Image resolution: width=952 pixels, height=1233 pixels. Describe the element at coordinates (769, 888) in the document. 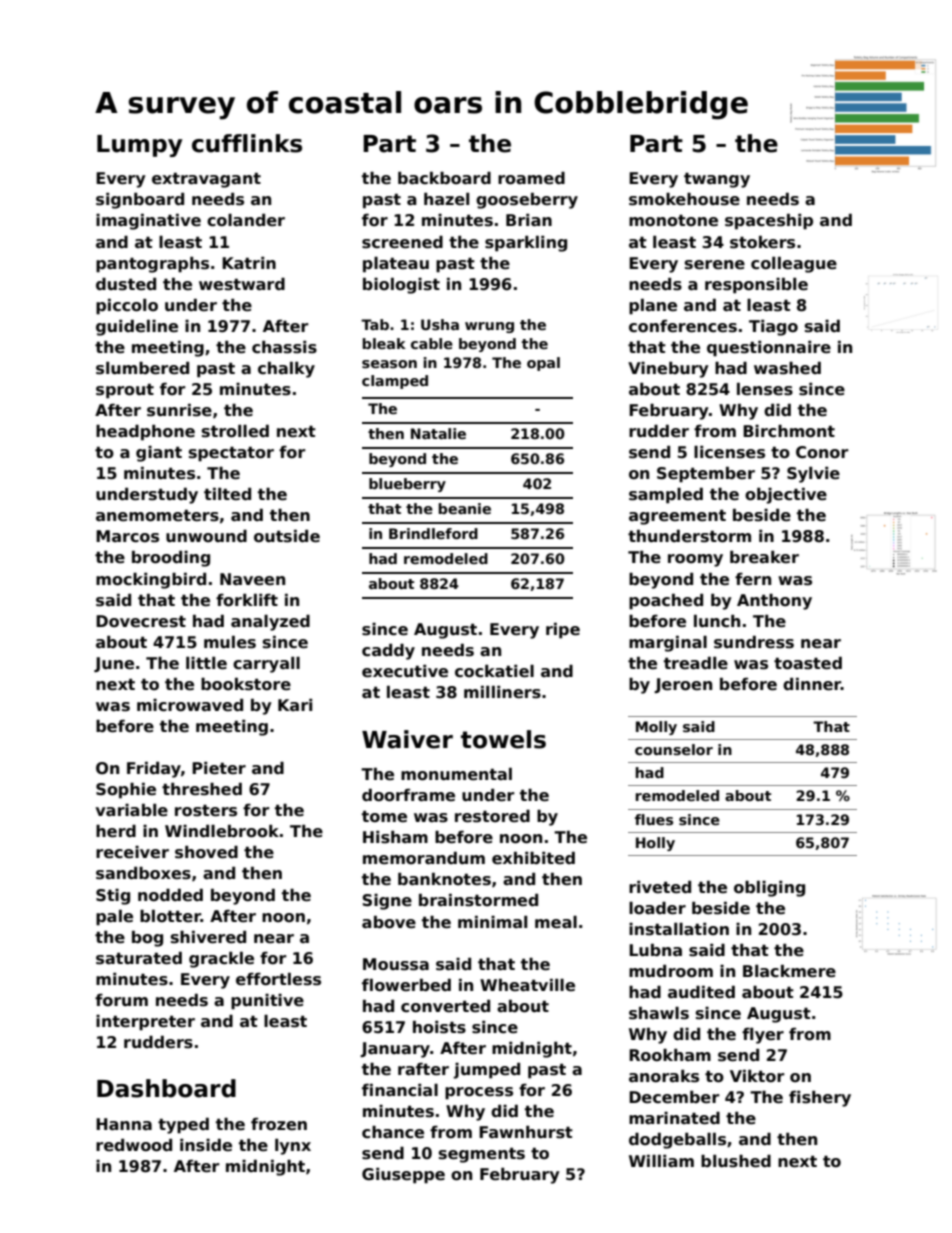

I see `obliging` at that location.
